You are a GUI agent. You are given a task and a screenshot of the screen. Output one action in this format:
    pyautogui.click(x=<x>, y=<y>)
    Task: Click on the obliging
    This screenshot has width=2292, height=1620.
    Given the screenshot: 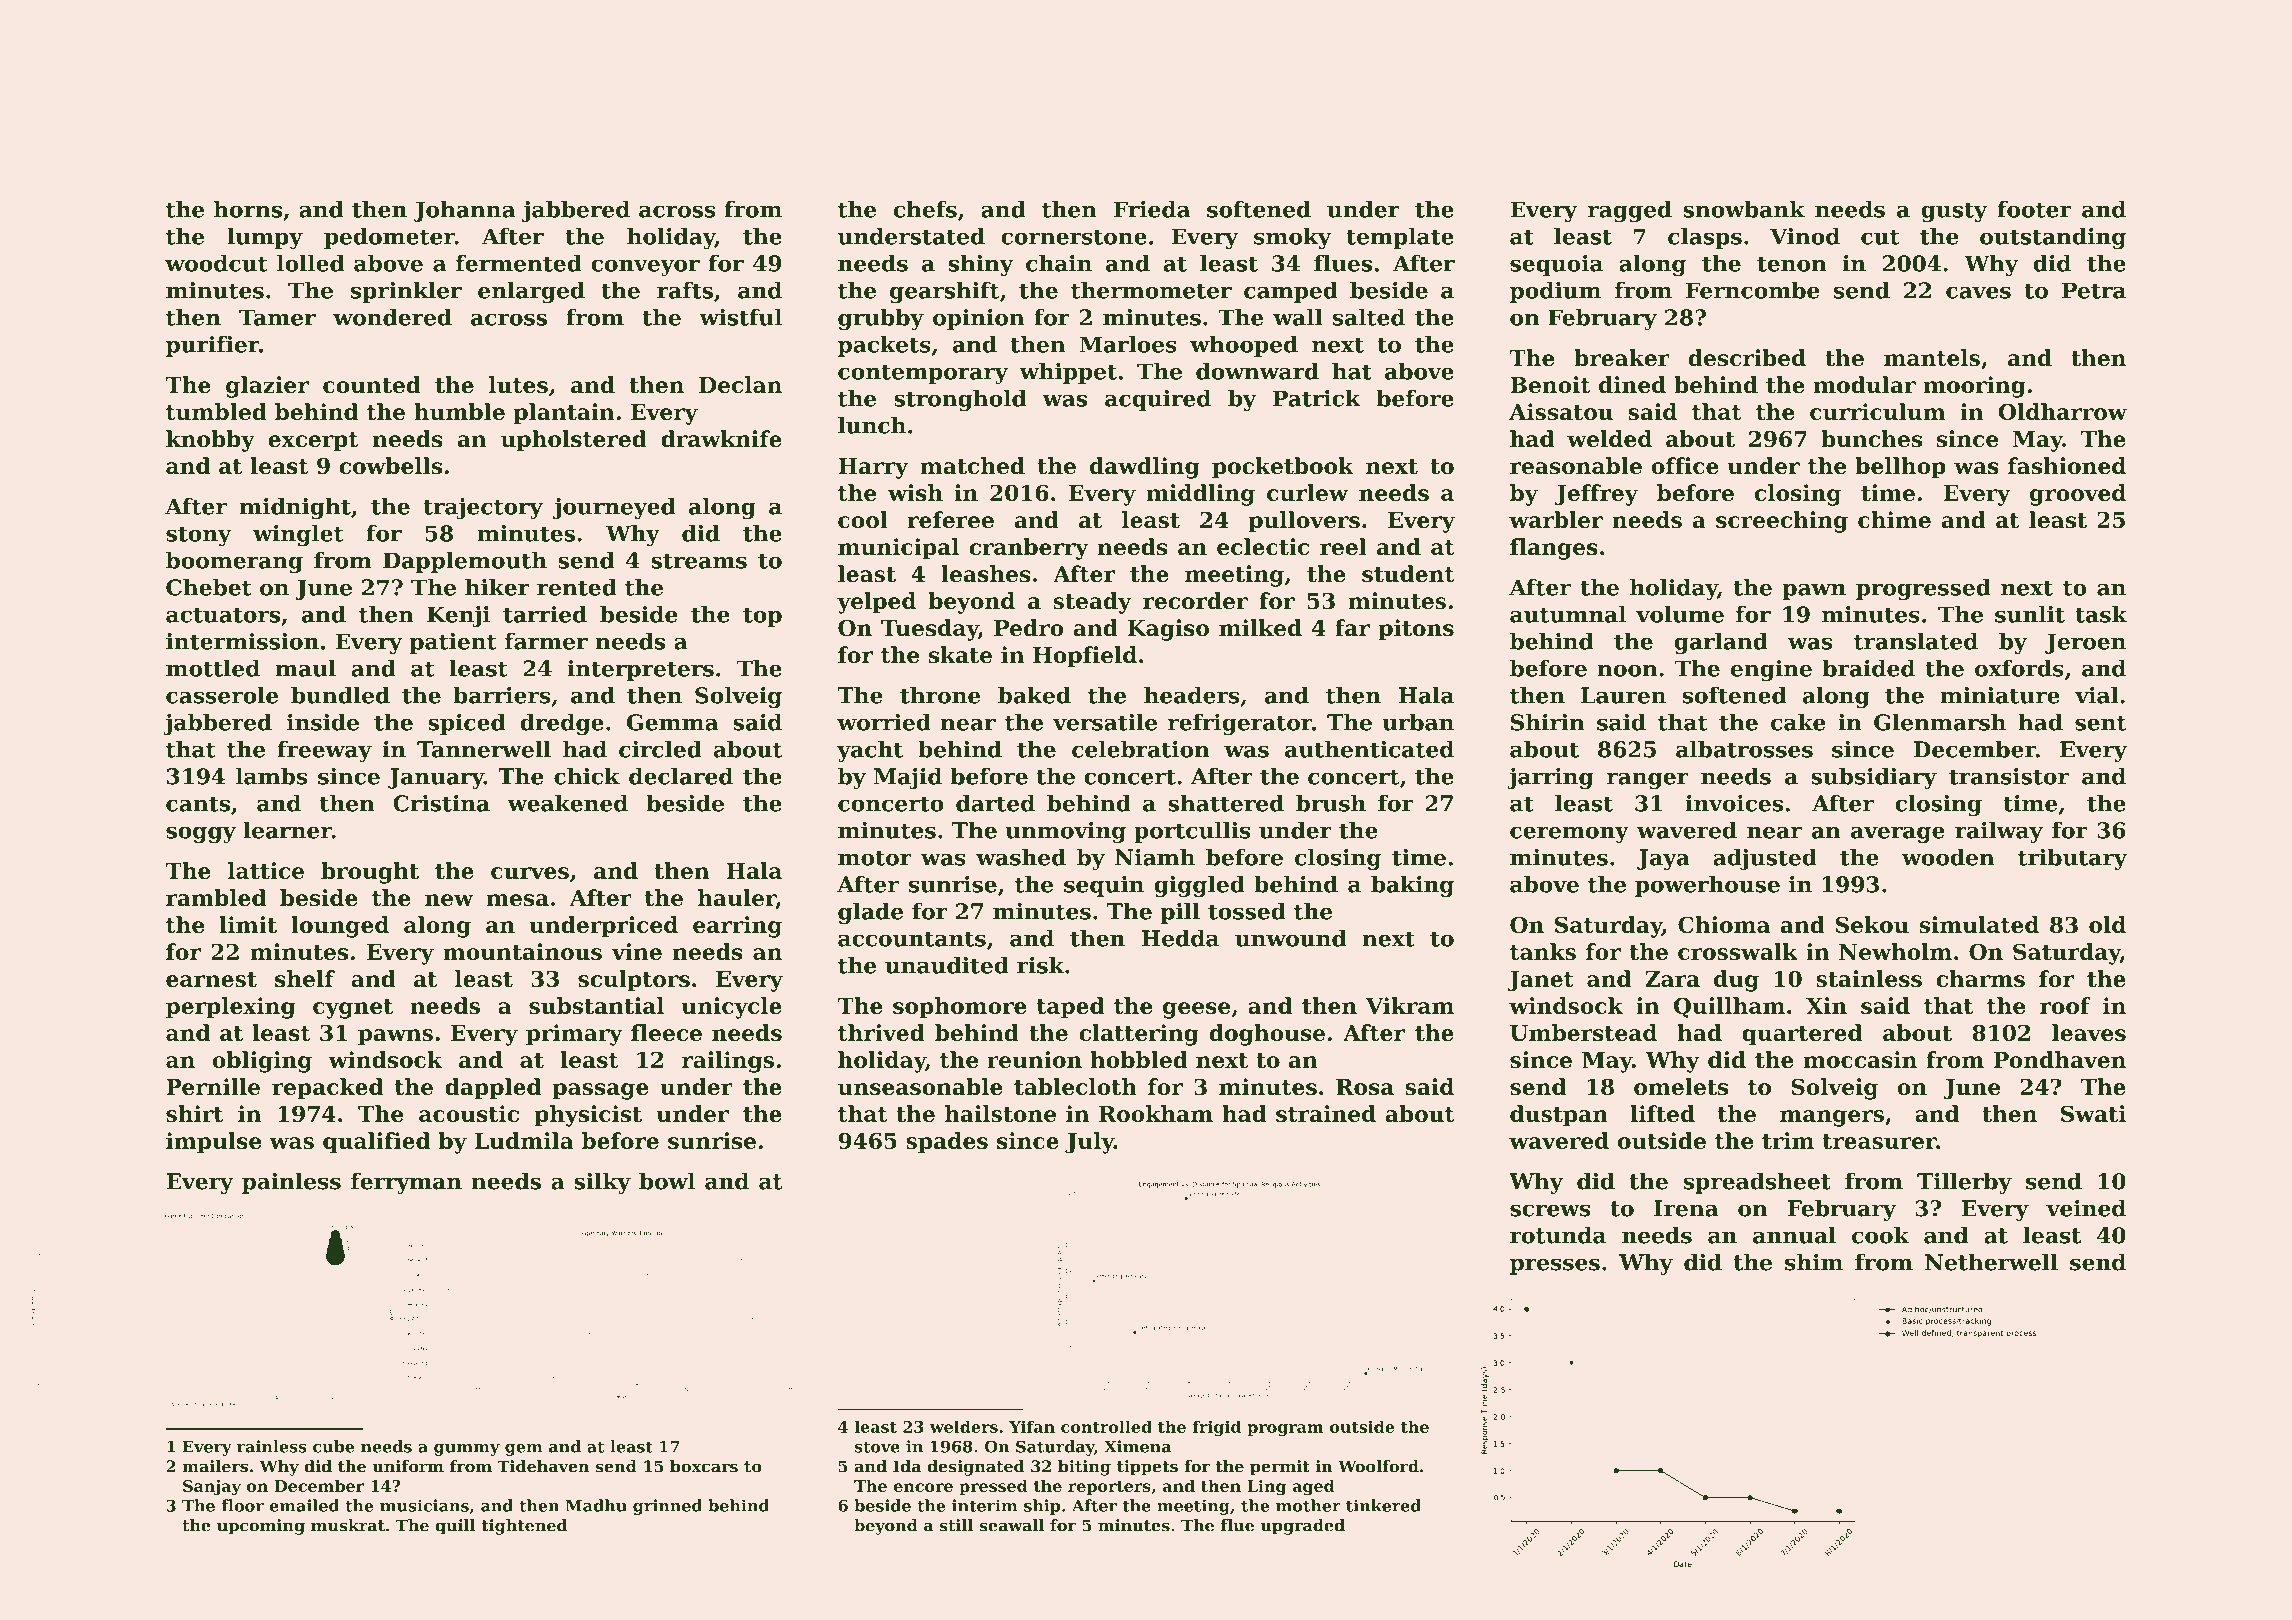 What is the action you would take?
    pyautogui.click(x=262, y=1062)
